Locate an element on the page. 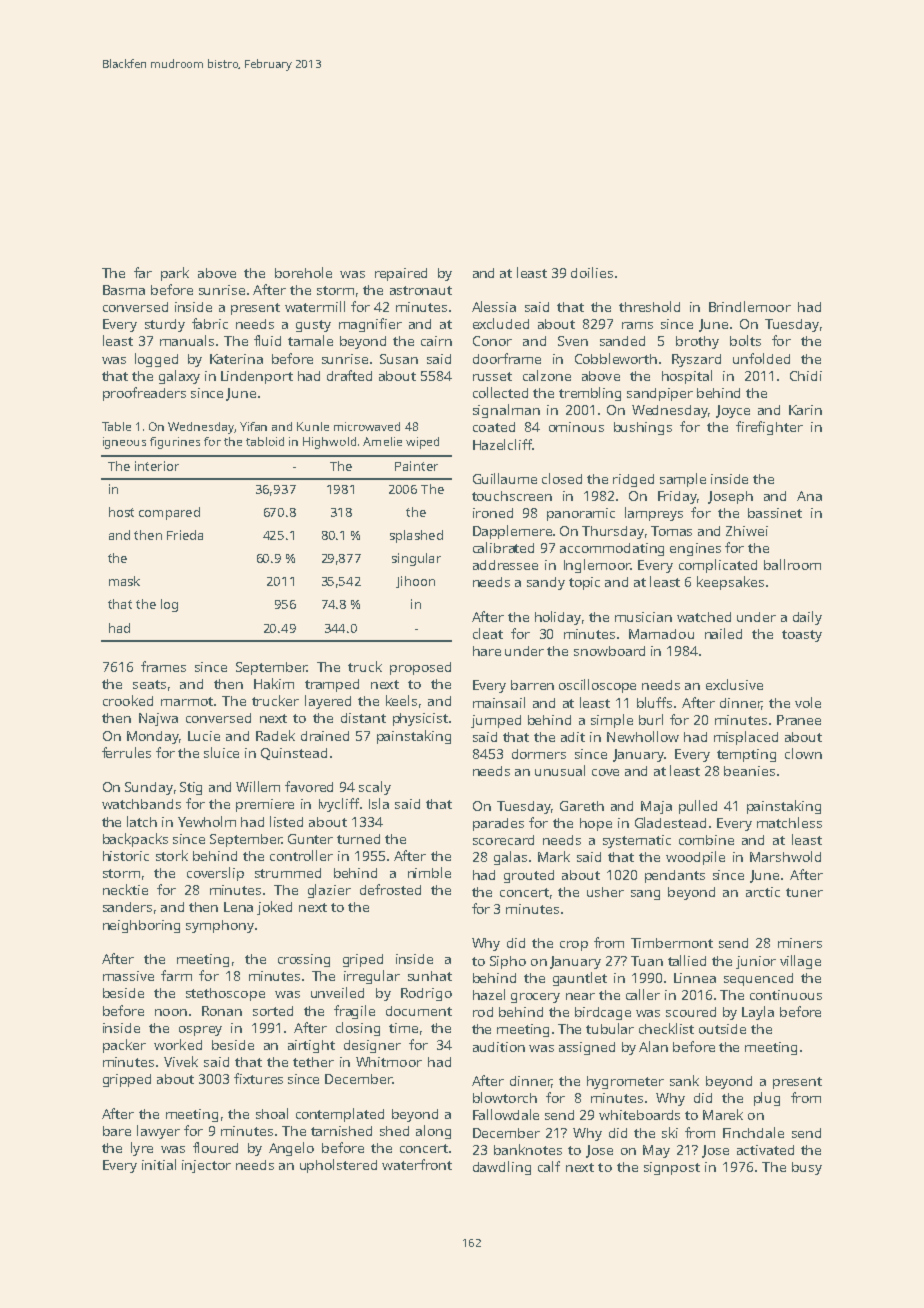  Ana is located at coordinates (809, 496).
